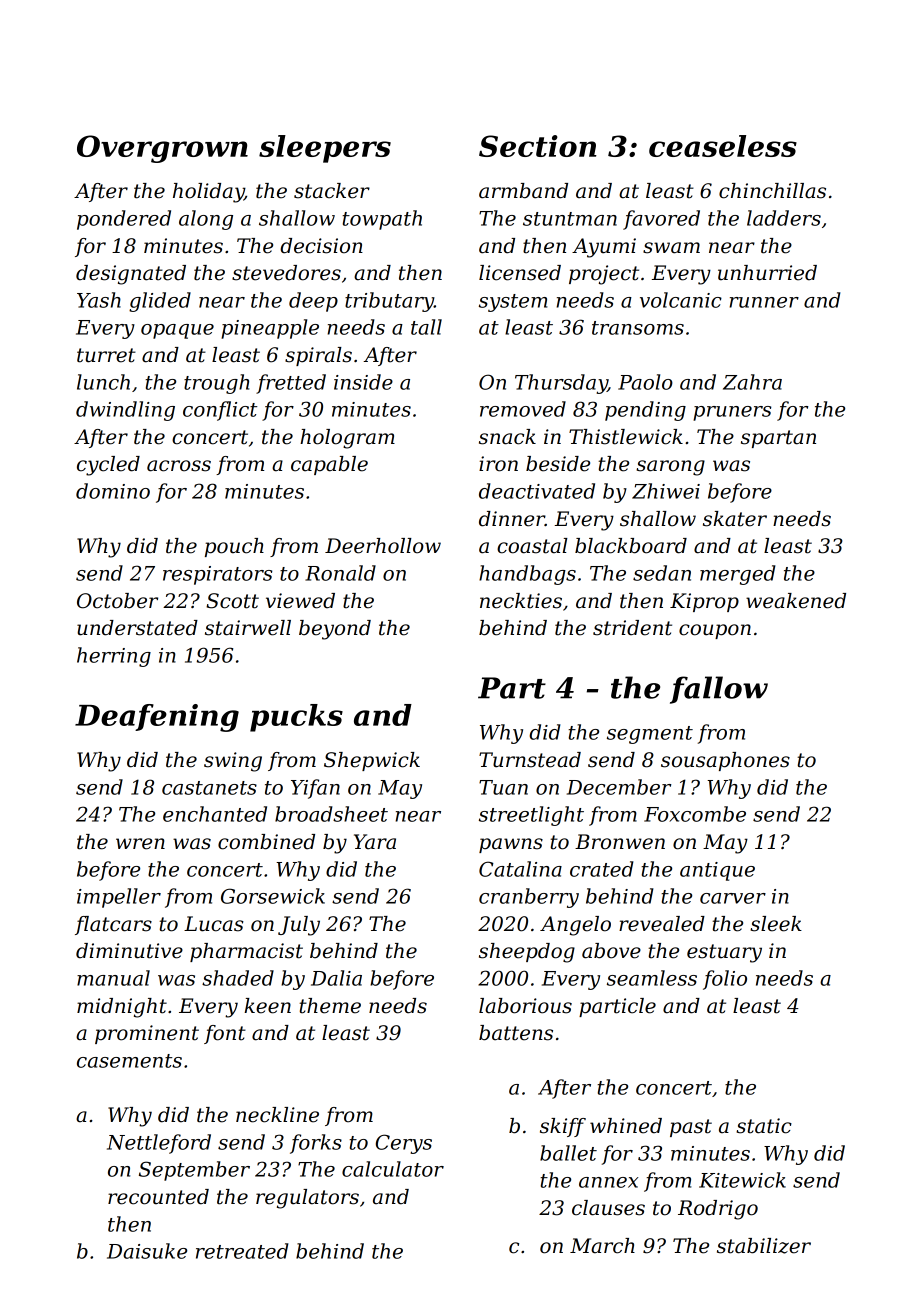 Image resolution: width=924 pixels, height=1314 pixels. Describe the element at coordinates (129, 1061) in the screenshot. I see `casements` at that location.
